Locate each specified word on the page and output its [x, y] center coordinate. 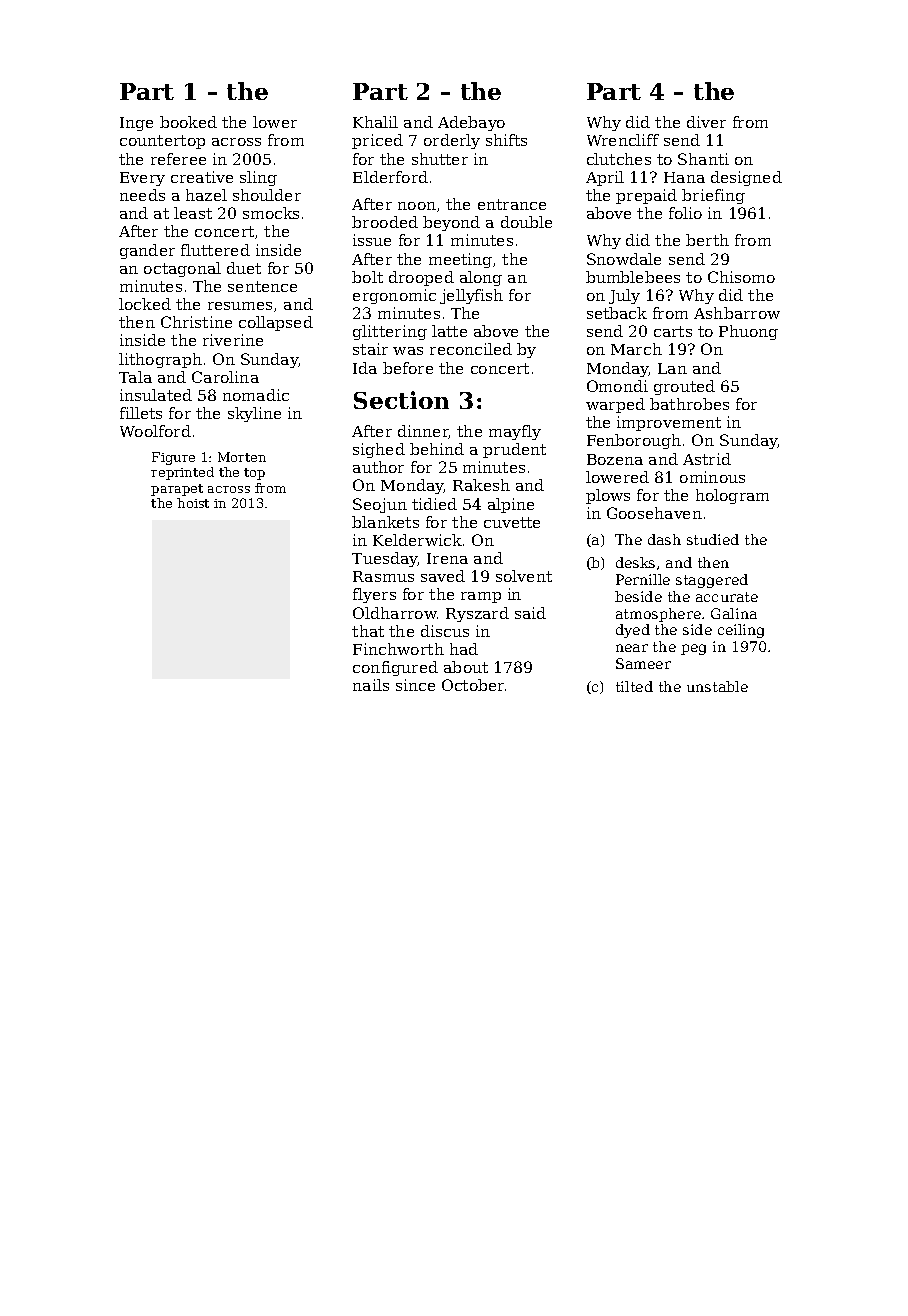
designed [746, 178]
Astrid [707, 459]
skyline [254, 414]
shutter [440, 159]
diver [706, 122]
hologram [732, 496]
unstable [717, 686]
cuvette [512, 522]
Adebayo [471, 123]
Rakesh [481, 485]
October [473, 685]
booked [188, 122]
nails [371, 685]
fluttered [215, 250]
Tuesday [385, 559]
